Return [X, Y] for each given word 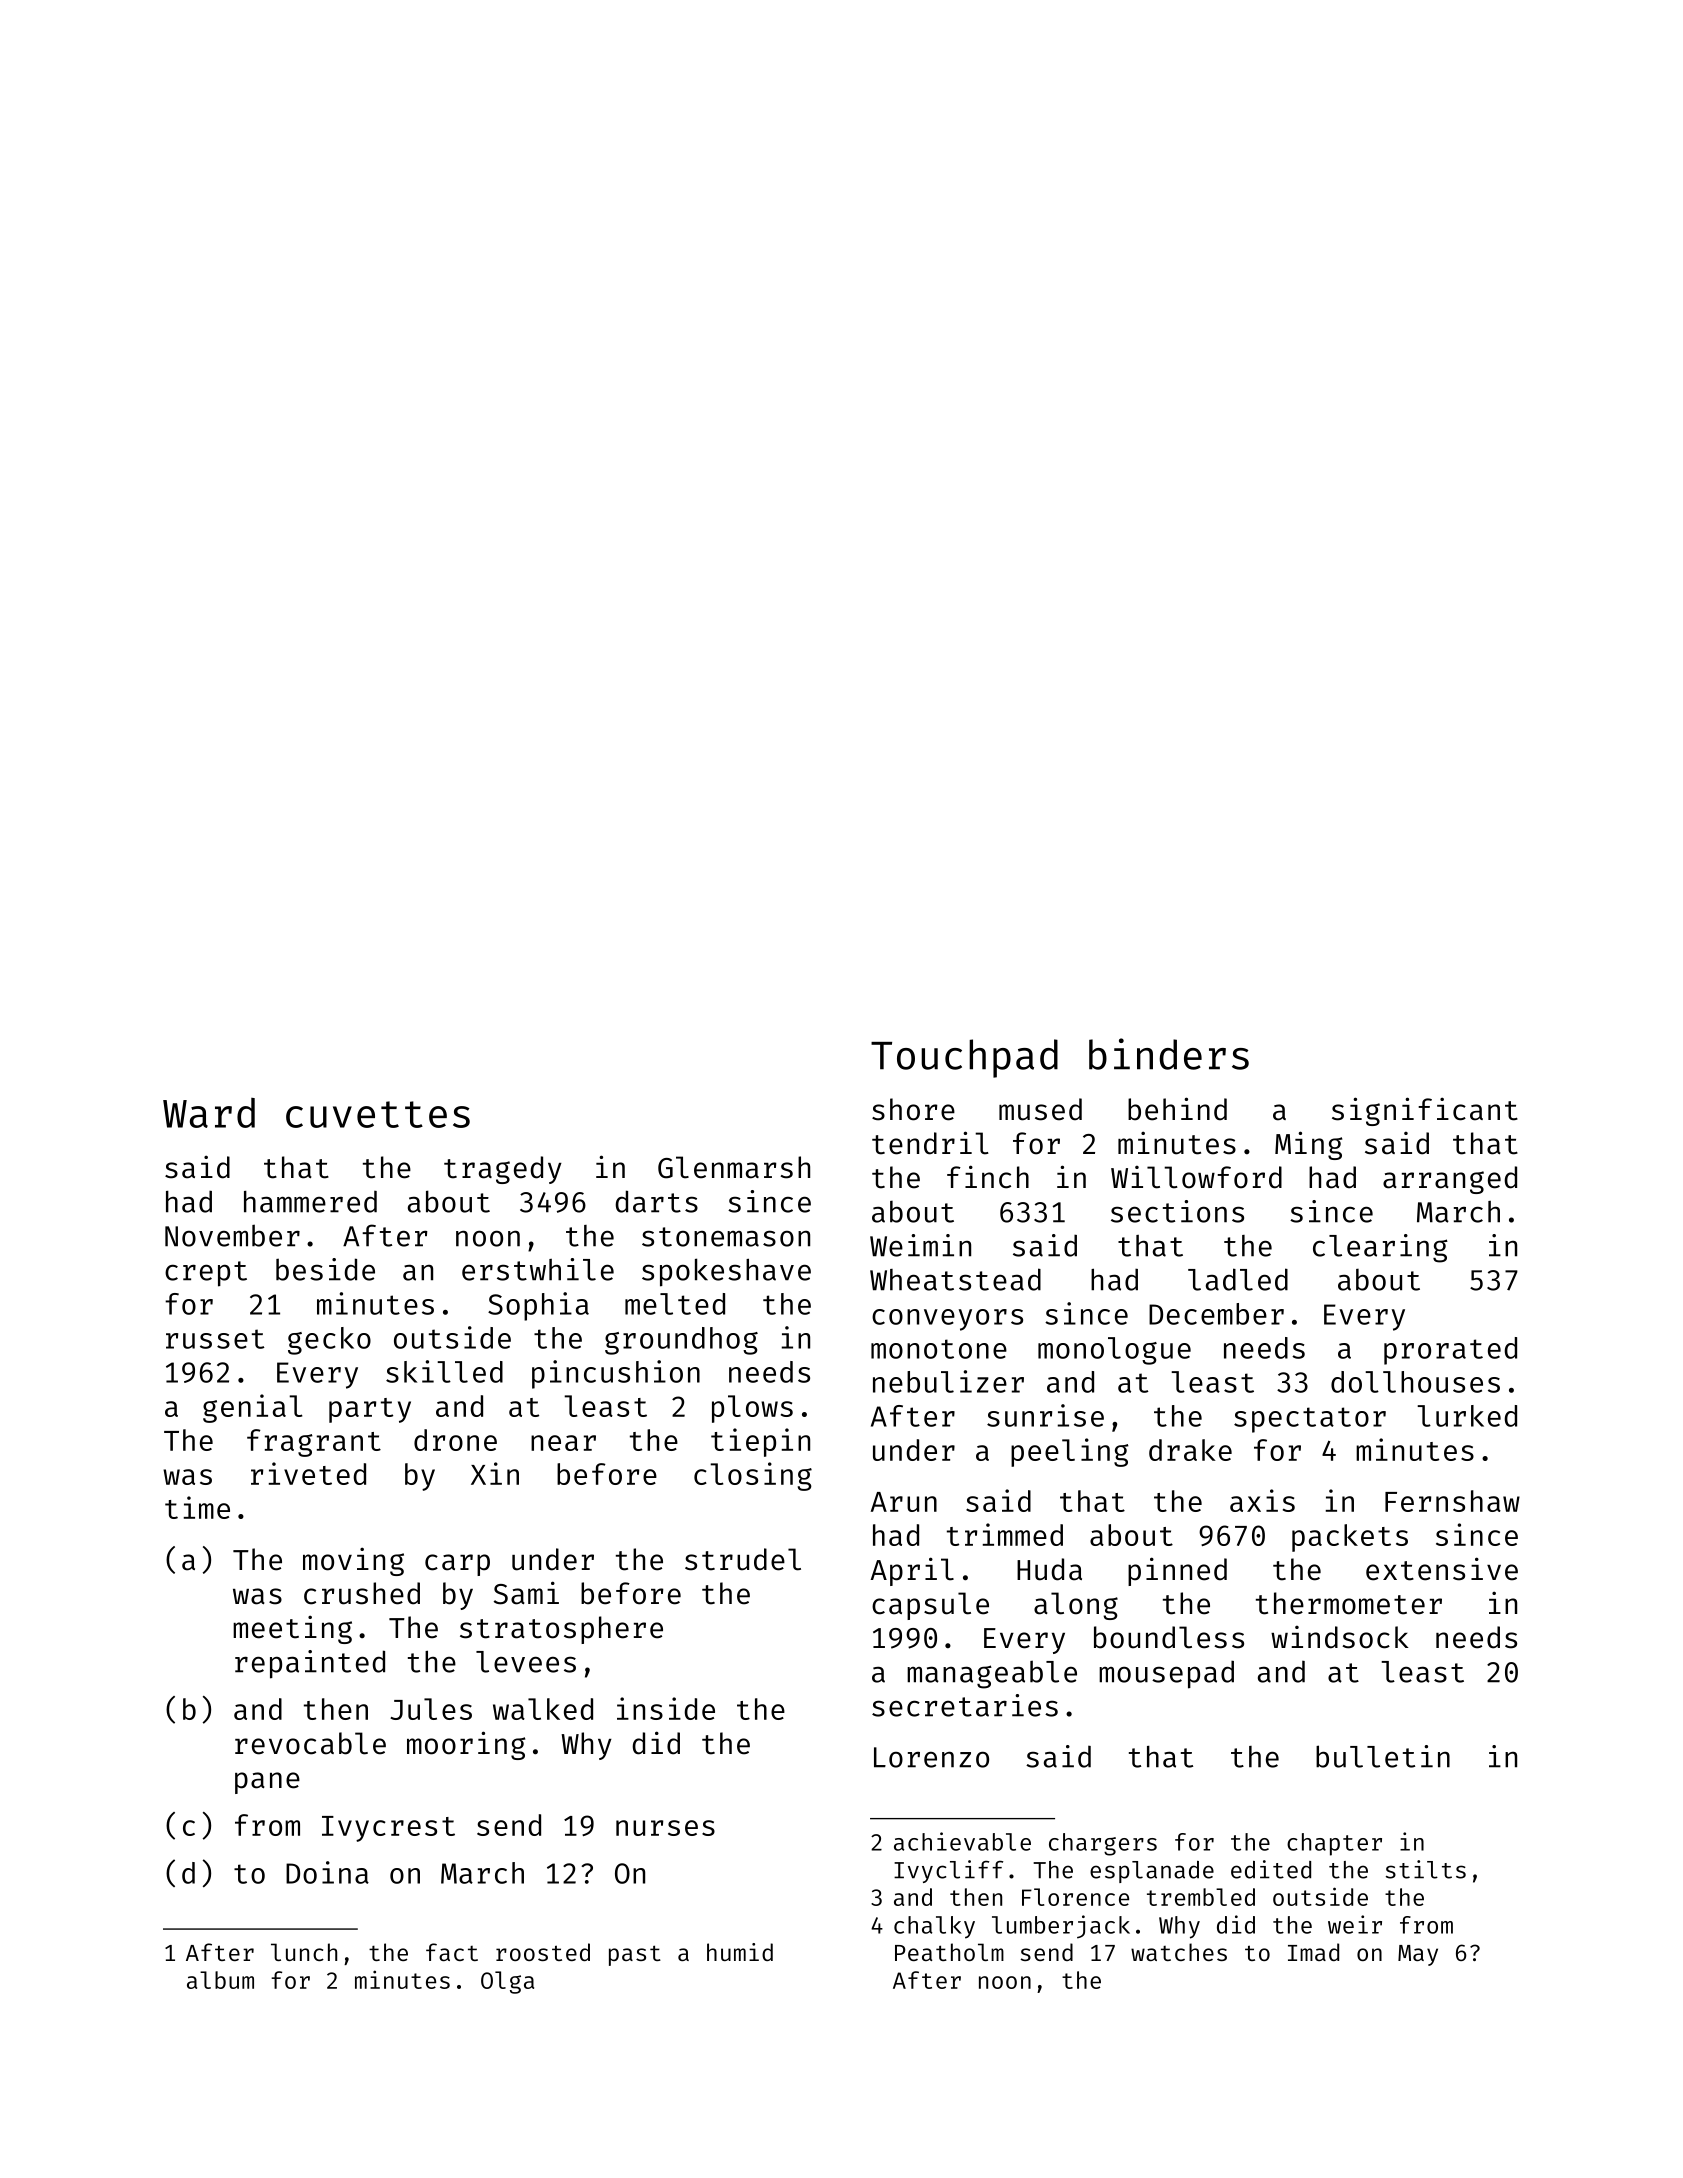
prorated [1450, 1351]
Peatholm [949, 1952]
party [370, 1410]
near [563, 1443]
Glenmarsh [734, 1167]
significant [1425, 1111]
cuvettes [378, 1114]
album [220, 1980]
